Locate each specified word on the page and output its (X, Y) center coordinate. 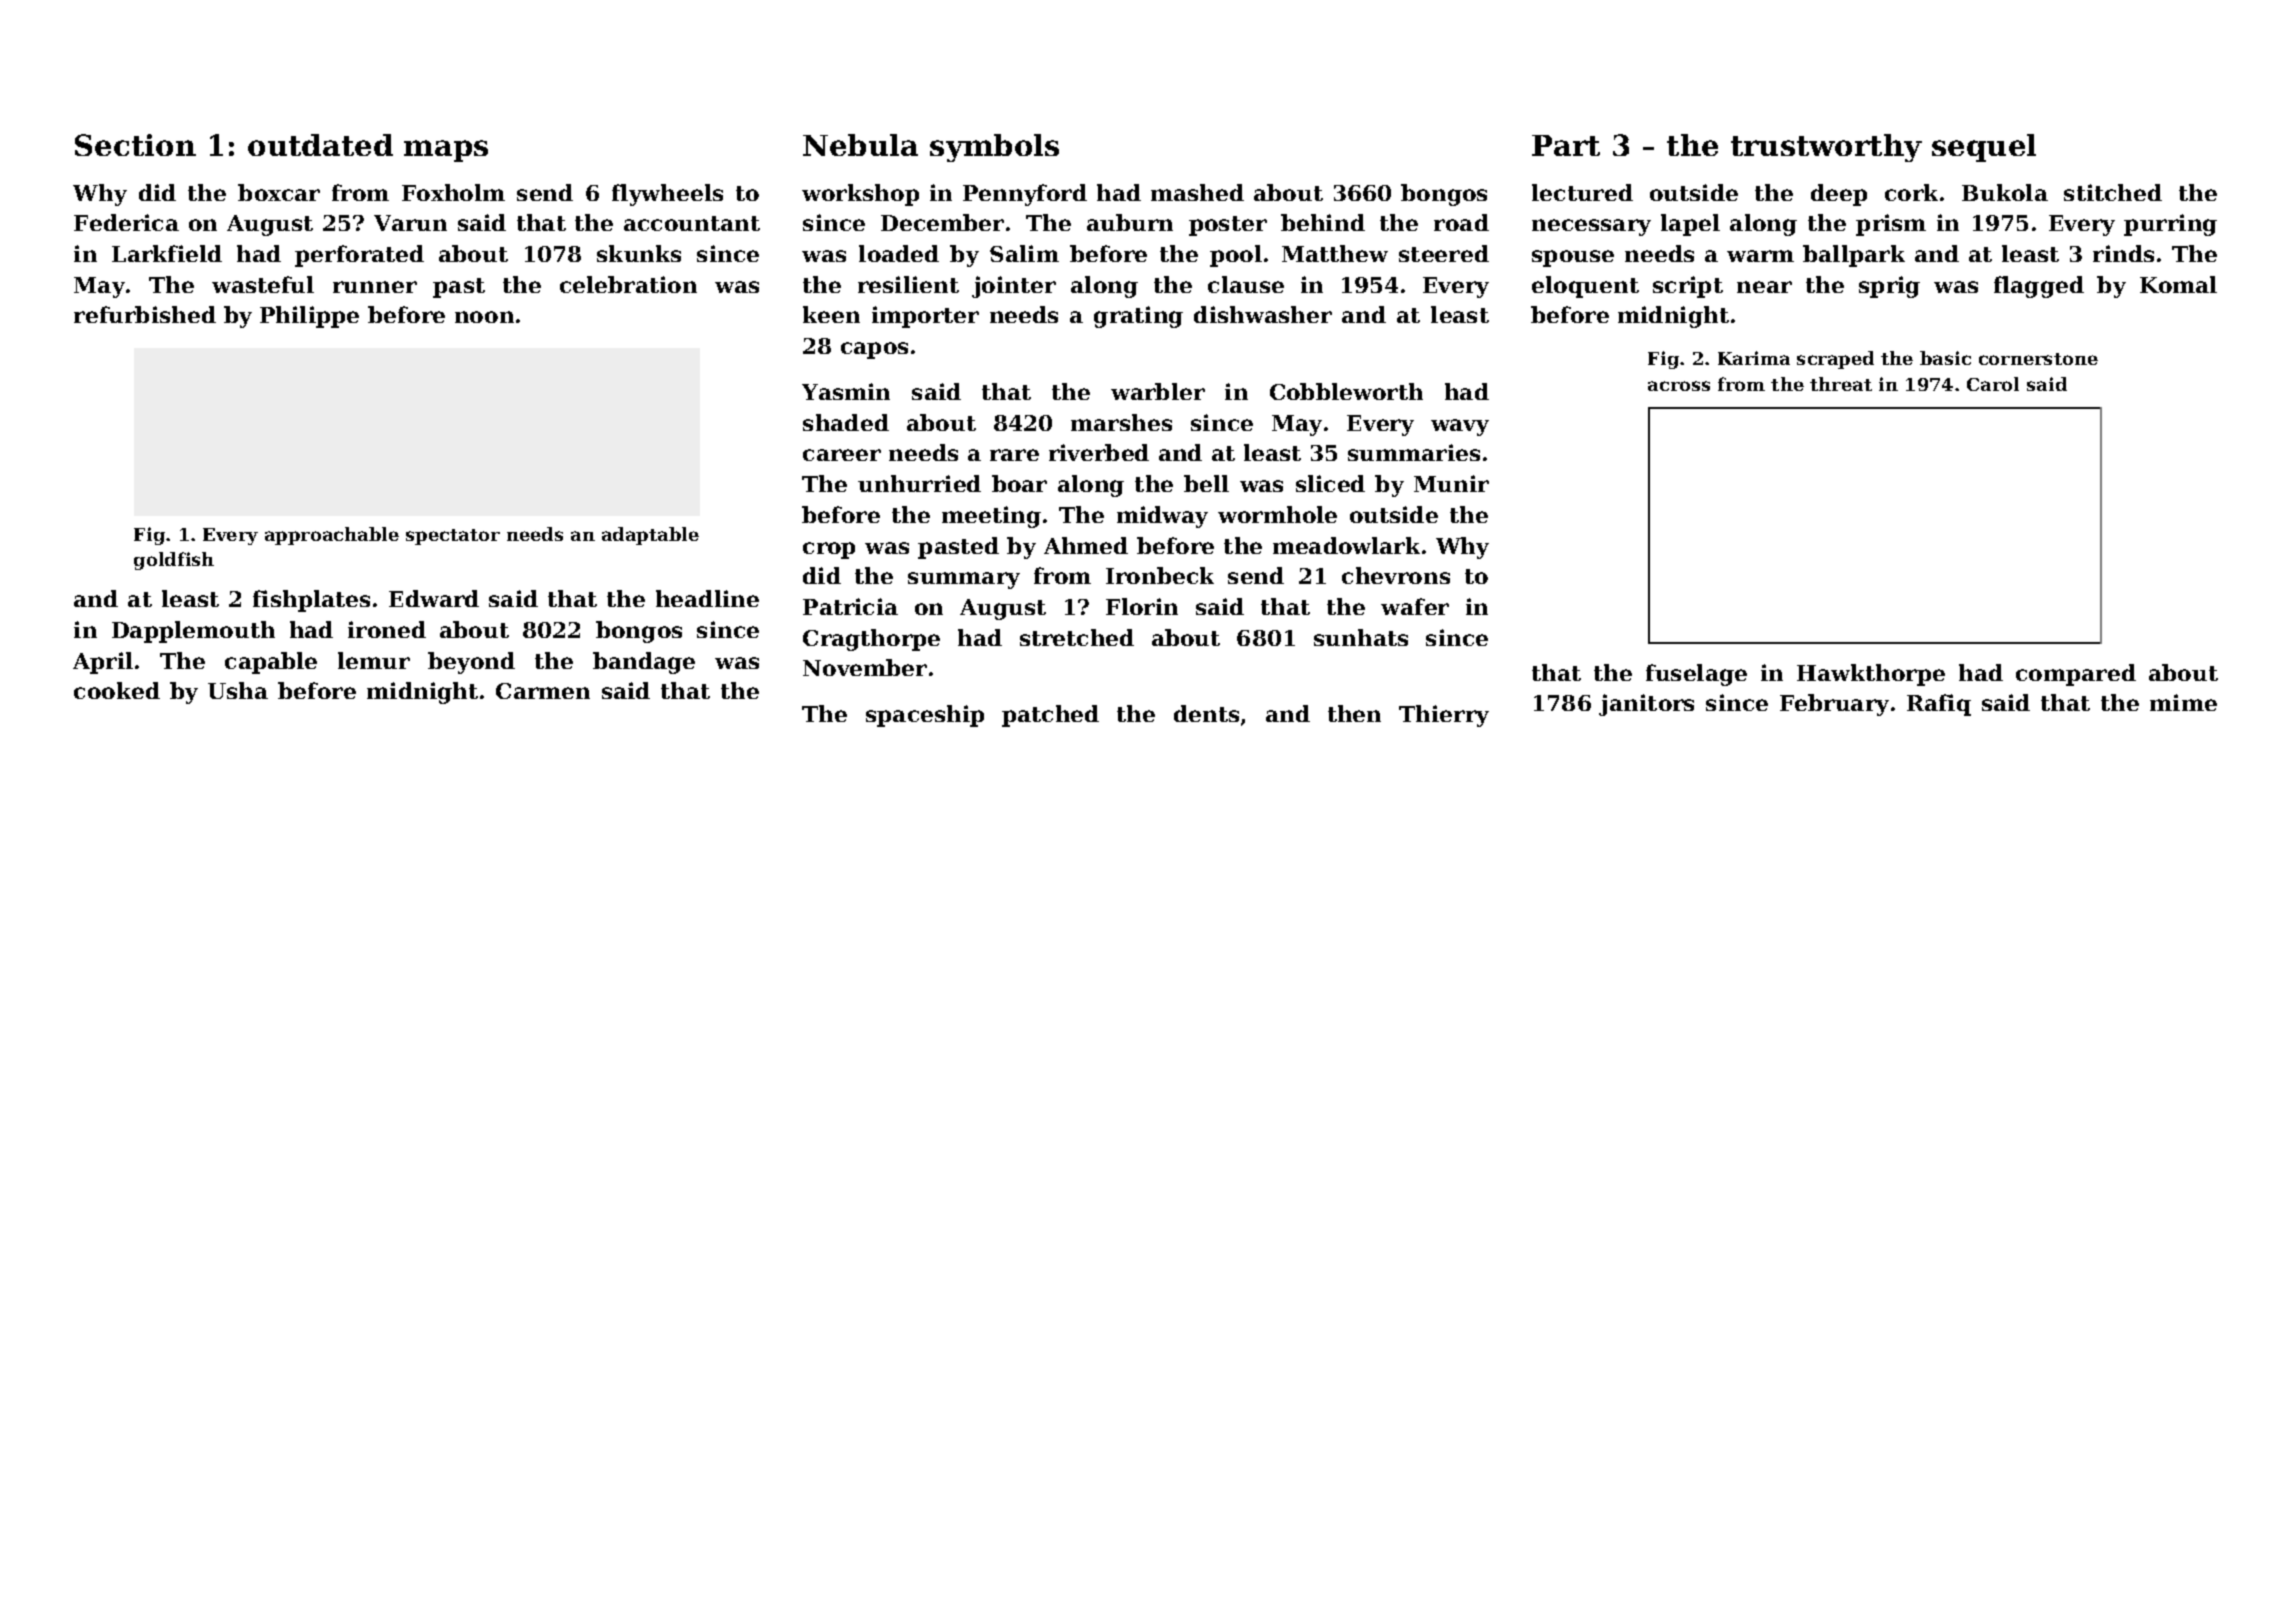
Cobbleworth (1346, 391)
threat (1841, 384)
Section (135, 145)
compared (2076, 675)
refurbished (145, 314)
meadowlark (1346, 545)
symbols (994, 148)
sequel (1984, 148)
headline (707, 598)
